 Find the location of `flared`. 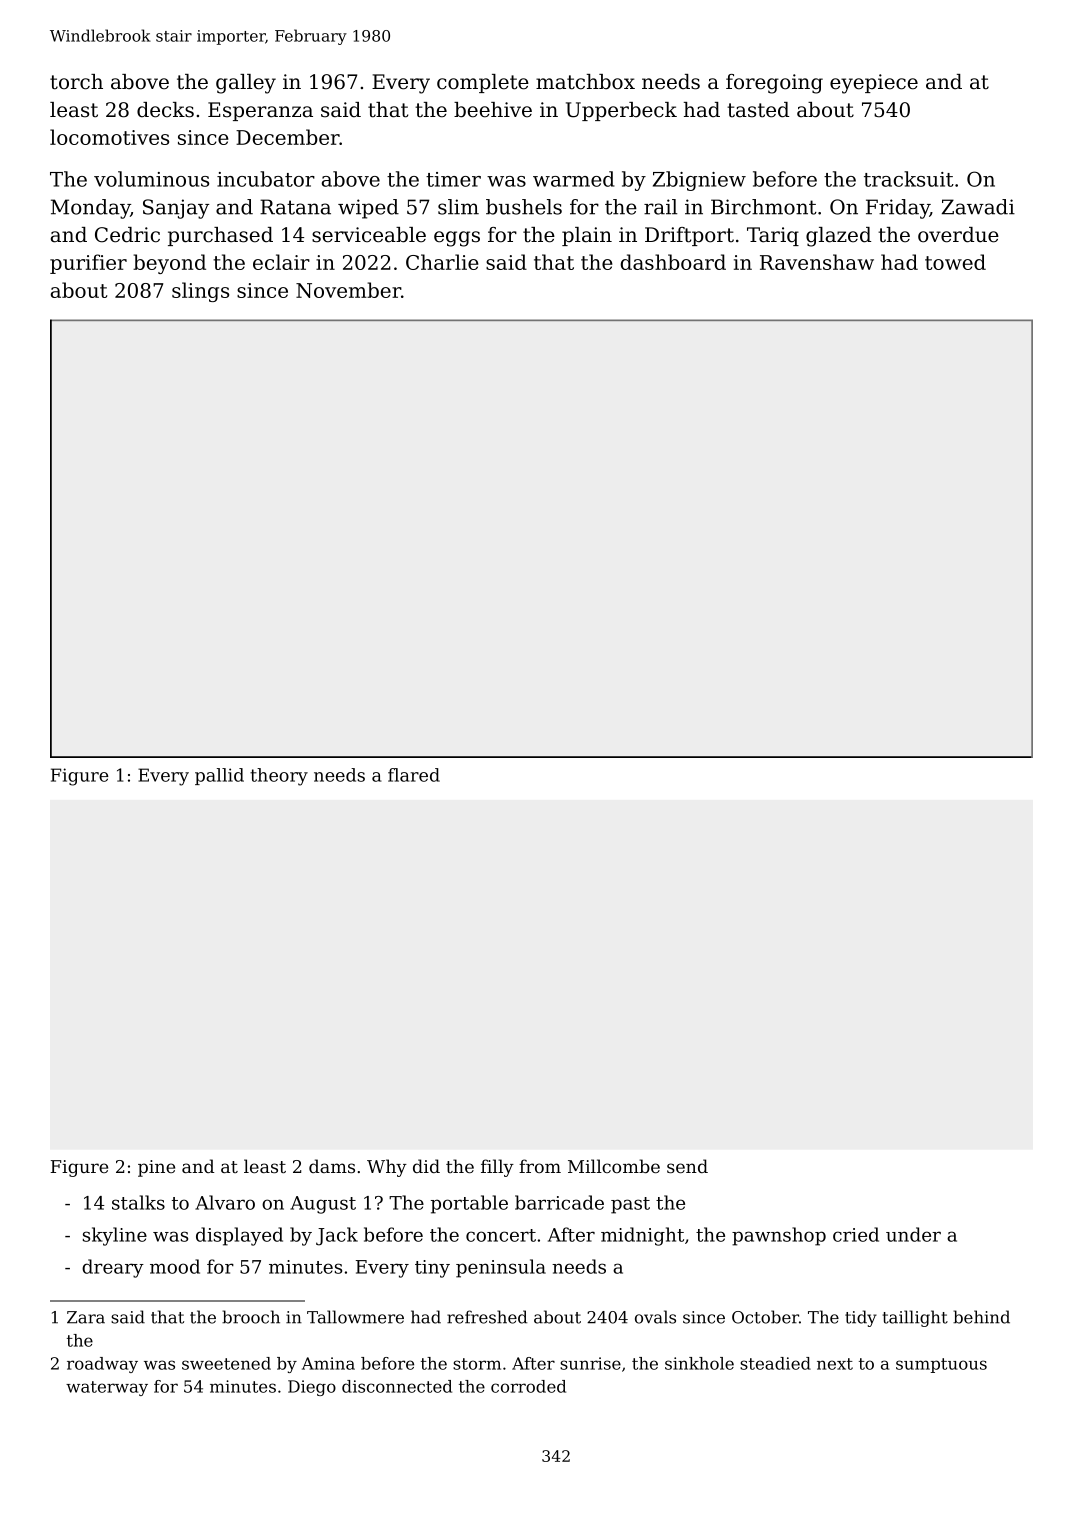

flared is located at coordinates (414, 775).
